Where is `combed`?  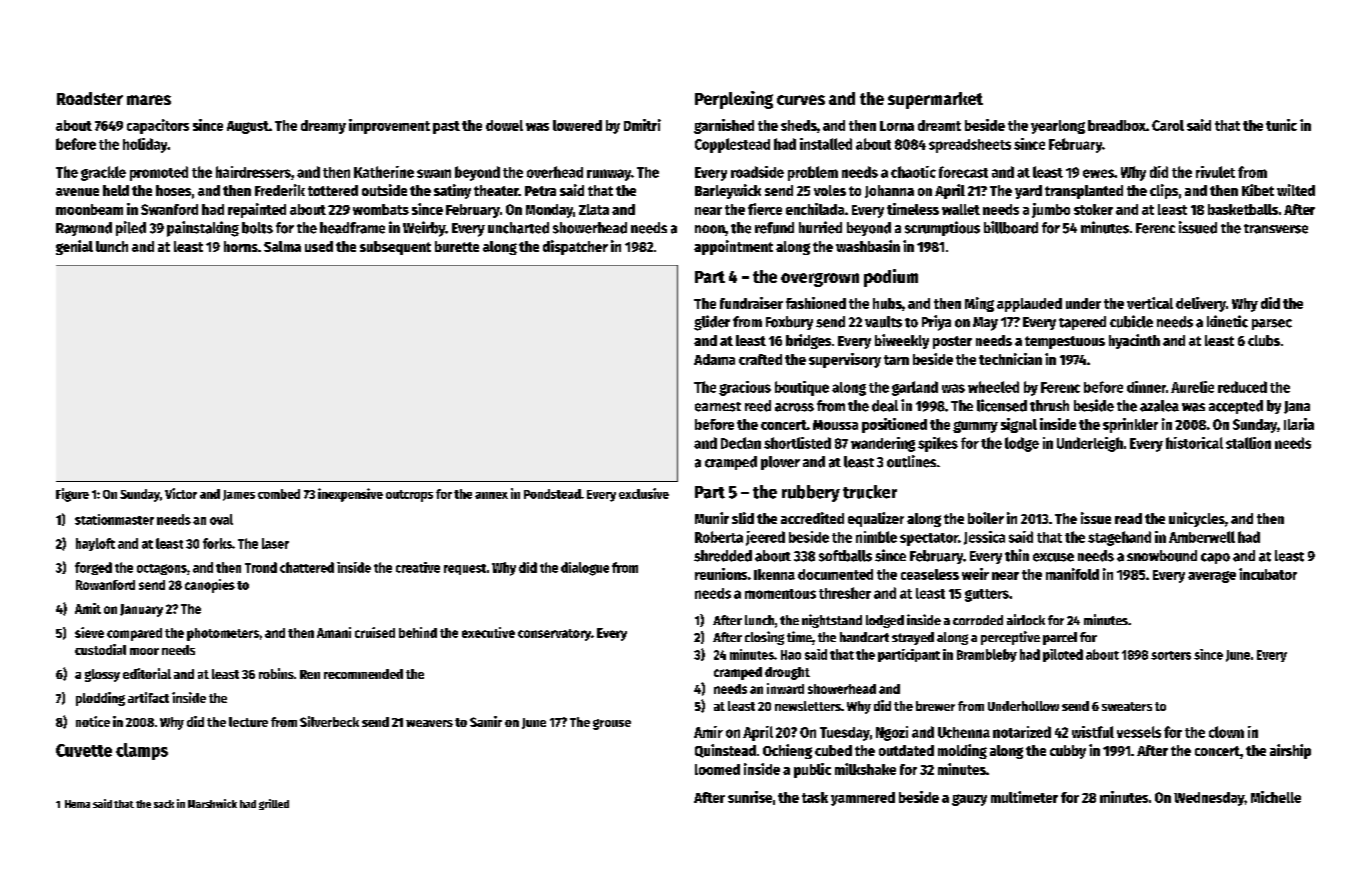 combed is located at coordinates (279, 494).
